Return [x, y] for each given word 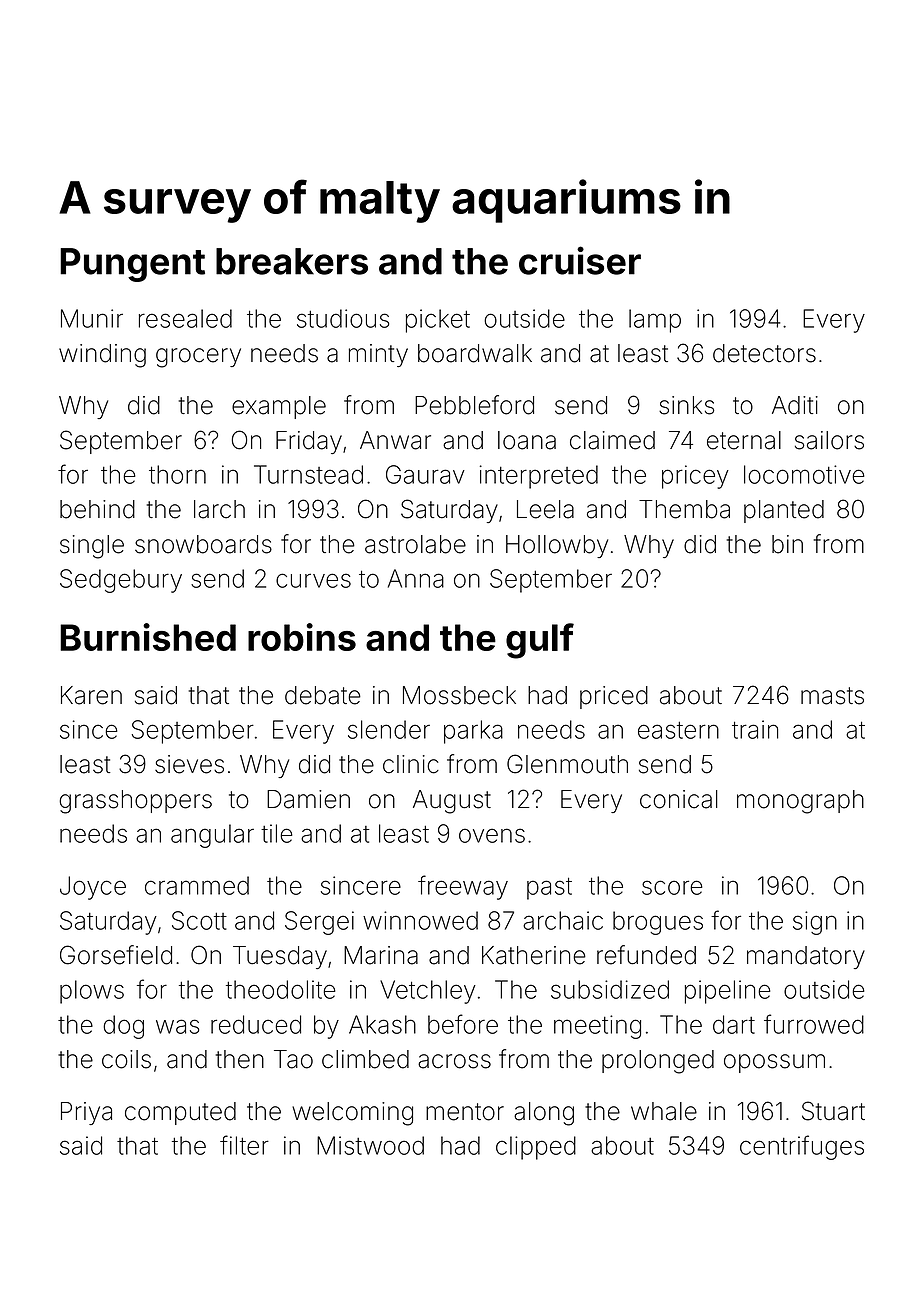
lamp [655, 321]
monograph [800, 802]
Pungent [132, 265]
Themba [684, 509]
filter [244, 1145]
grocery [198, 358]
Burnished [148, 637]
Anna [416, 578]
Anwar [395, 440]
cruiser [580, 260]
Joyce [93, 888]
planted [784, 511]
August [452, 802]
